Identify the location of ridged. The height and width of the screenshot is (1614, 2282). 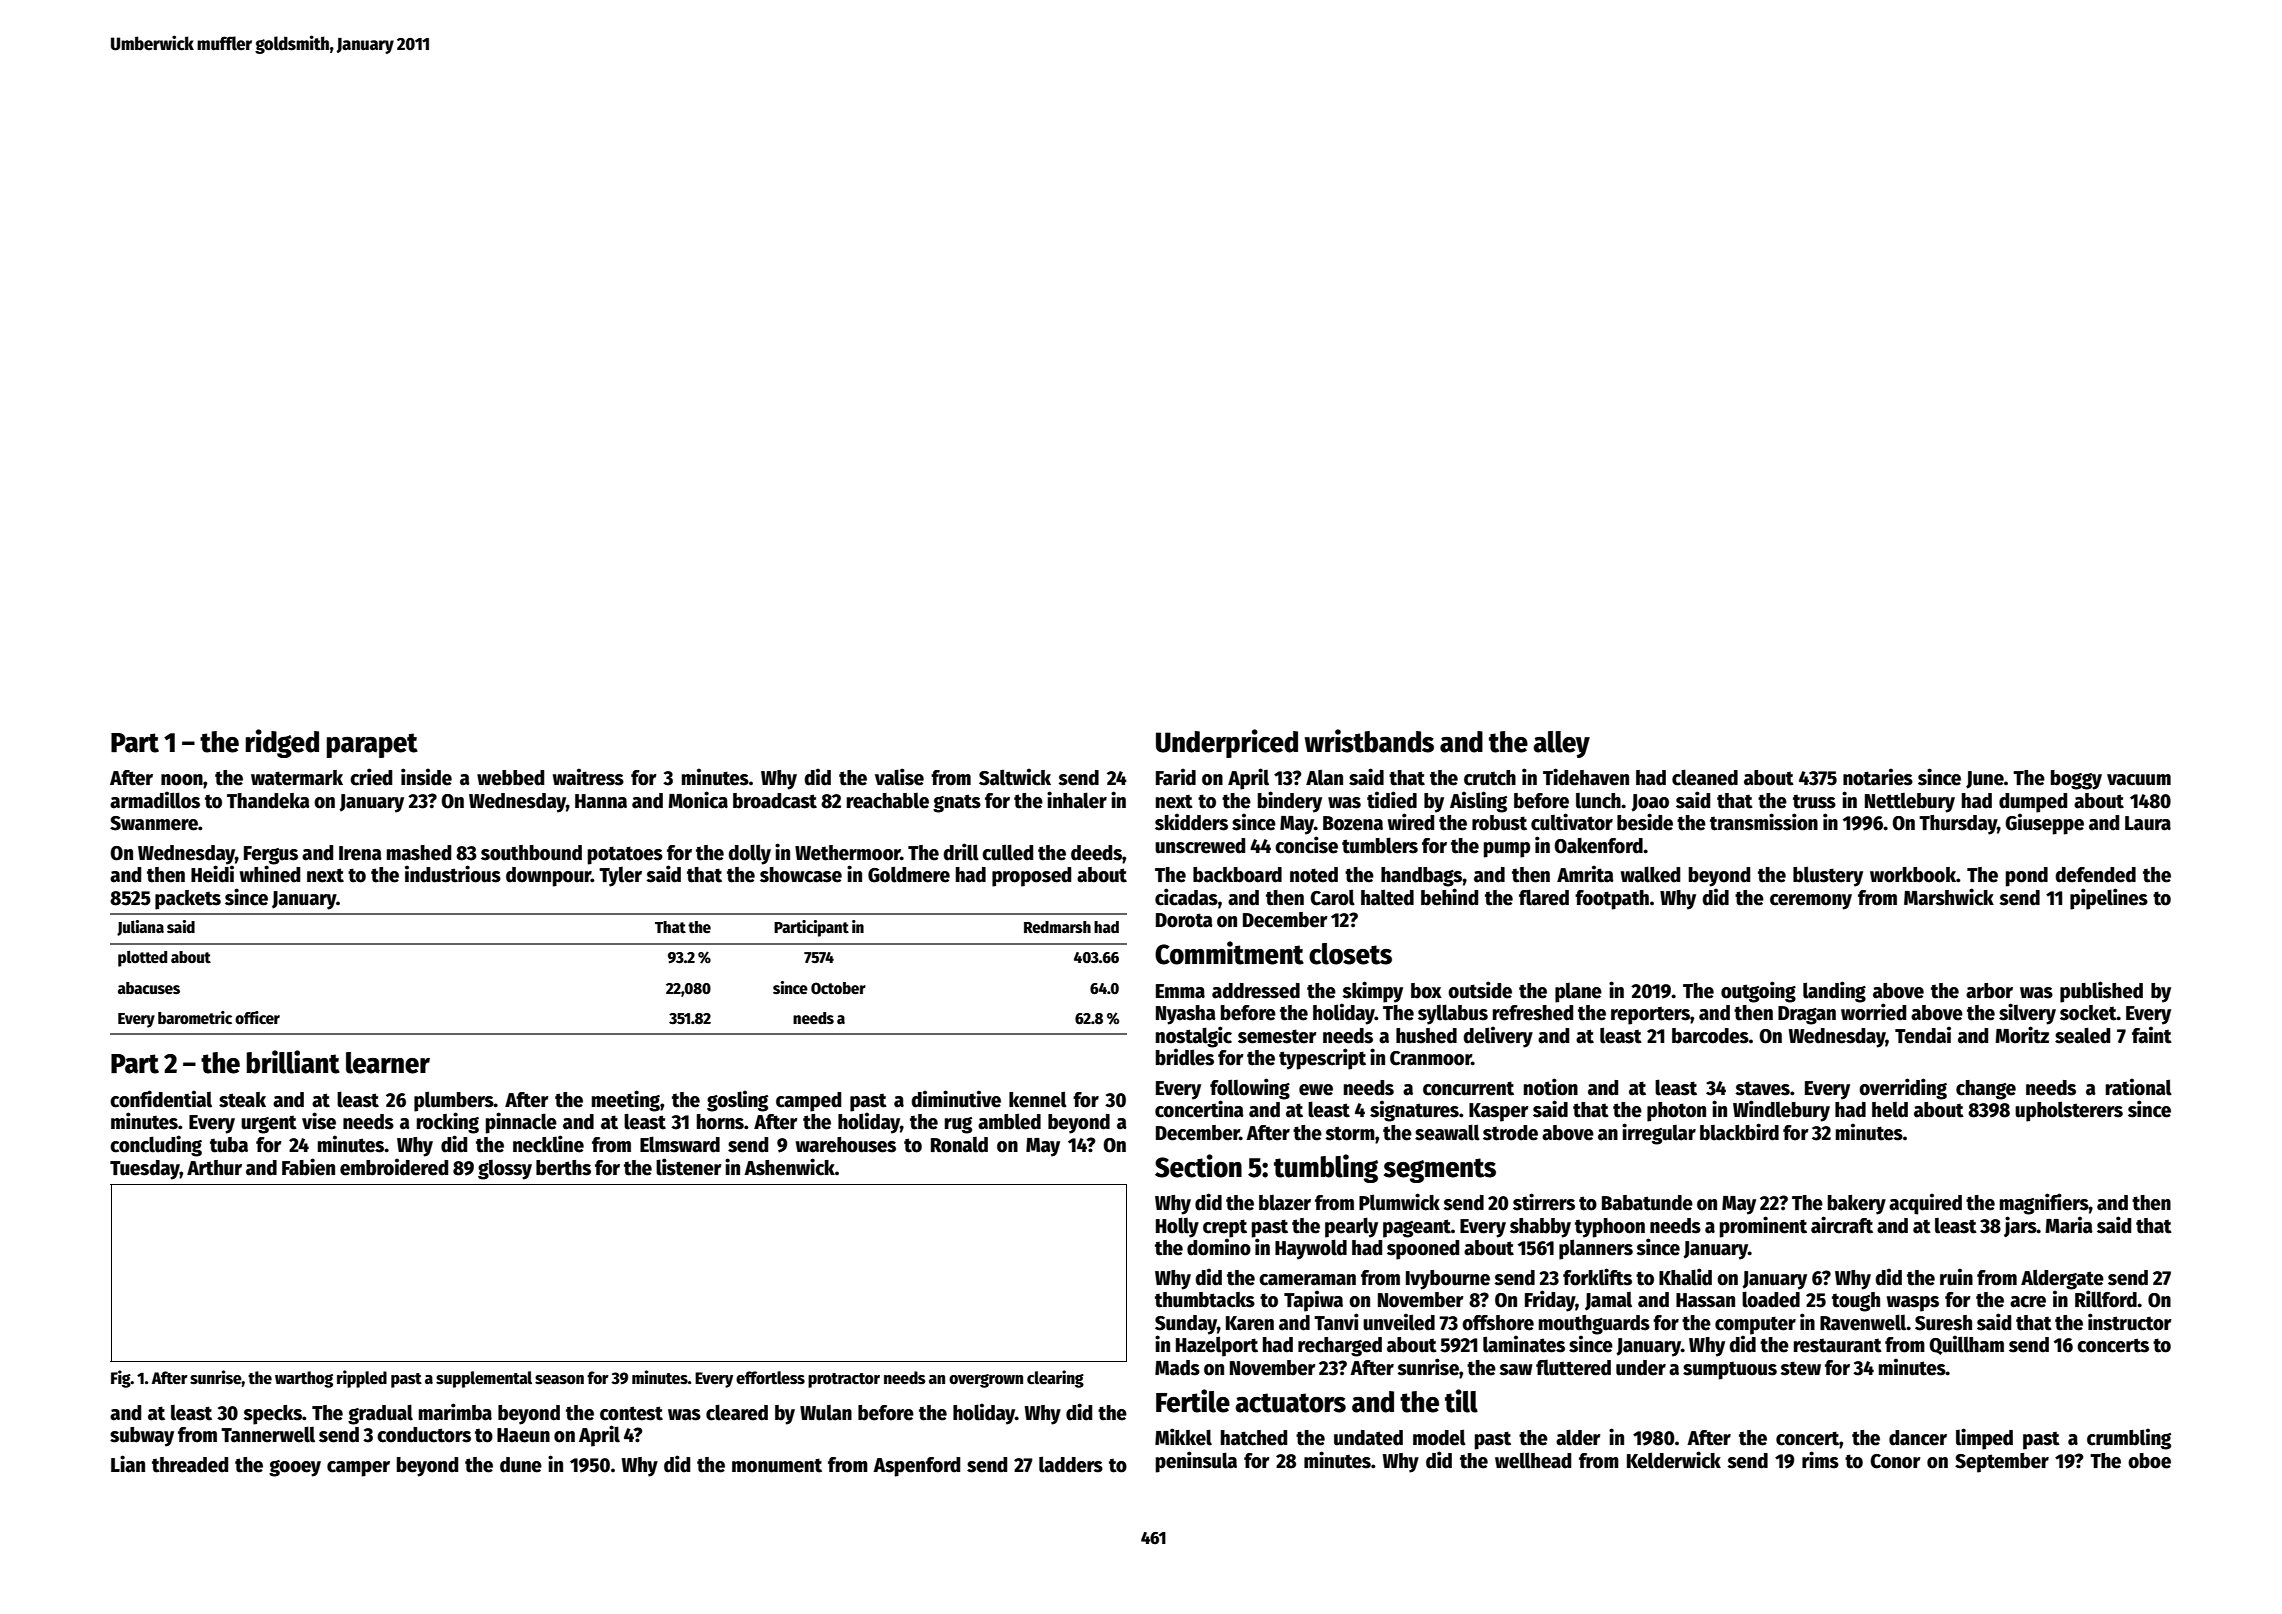
(282, 743).
